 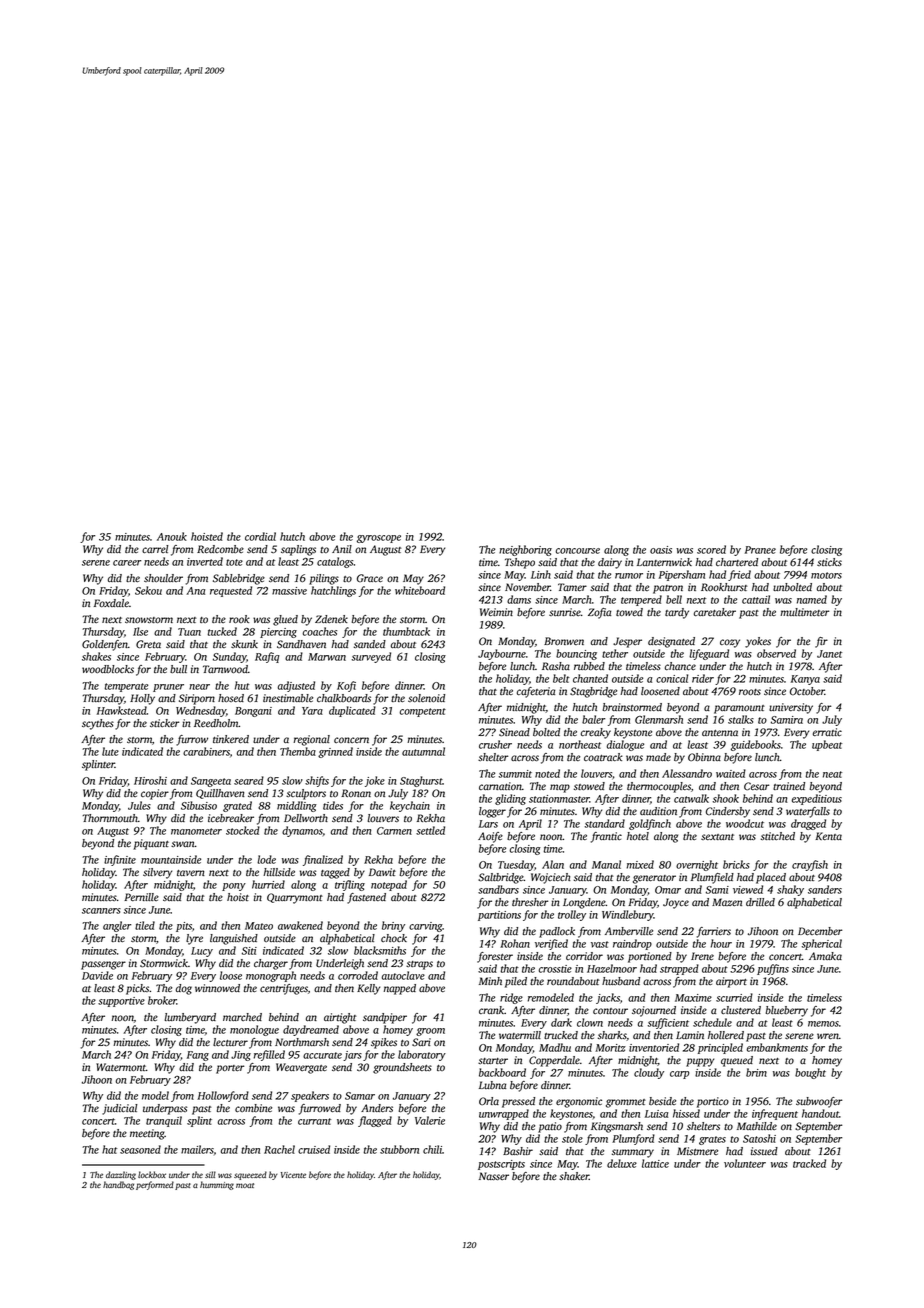 What do you see at coordinates (676, 903) in the screenshot?
I see `Joyce` at bounding box center [676, 903].
